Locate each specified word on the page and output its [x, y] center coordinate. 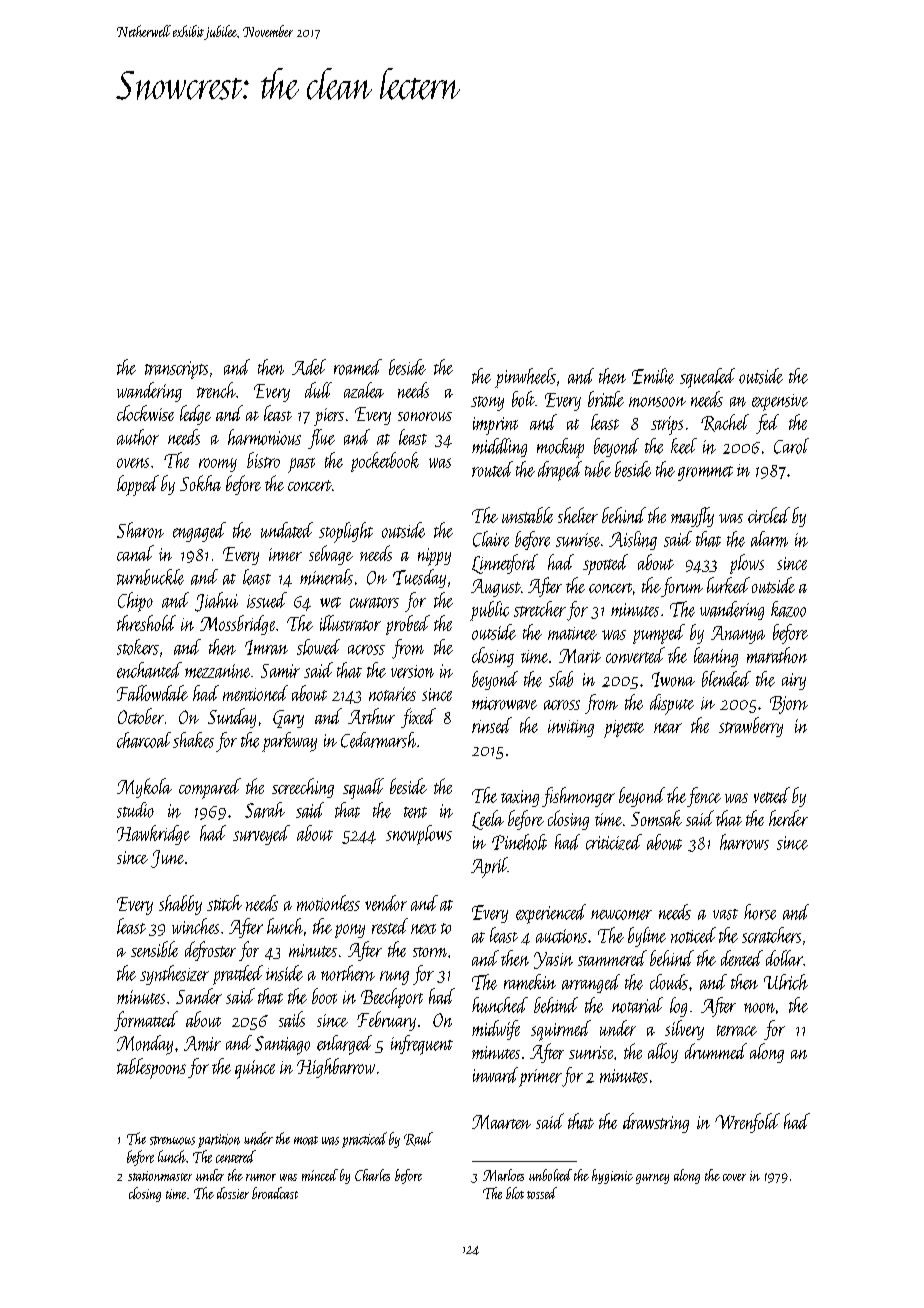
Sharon [140, 530]
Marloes [503, 1175]
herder [788, 818]
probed [408, 625]
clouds [669, 982]
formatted [146, 1021]
